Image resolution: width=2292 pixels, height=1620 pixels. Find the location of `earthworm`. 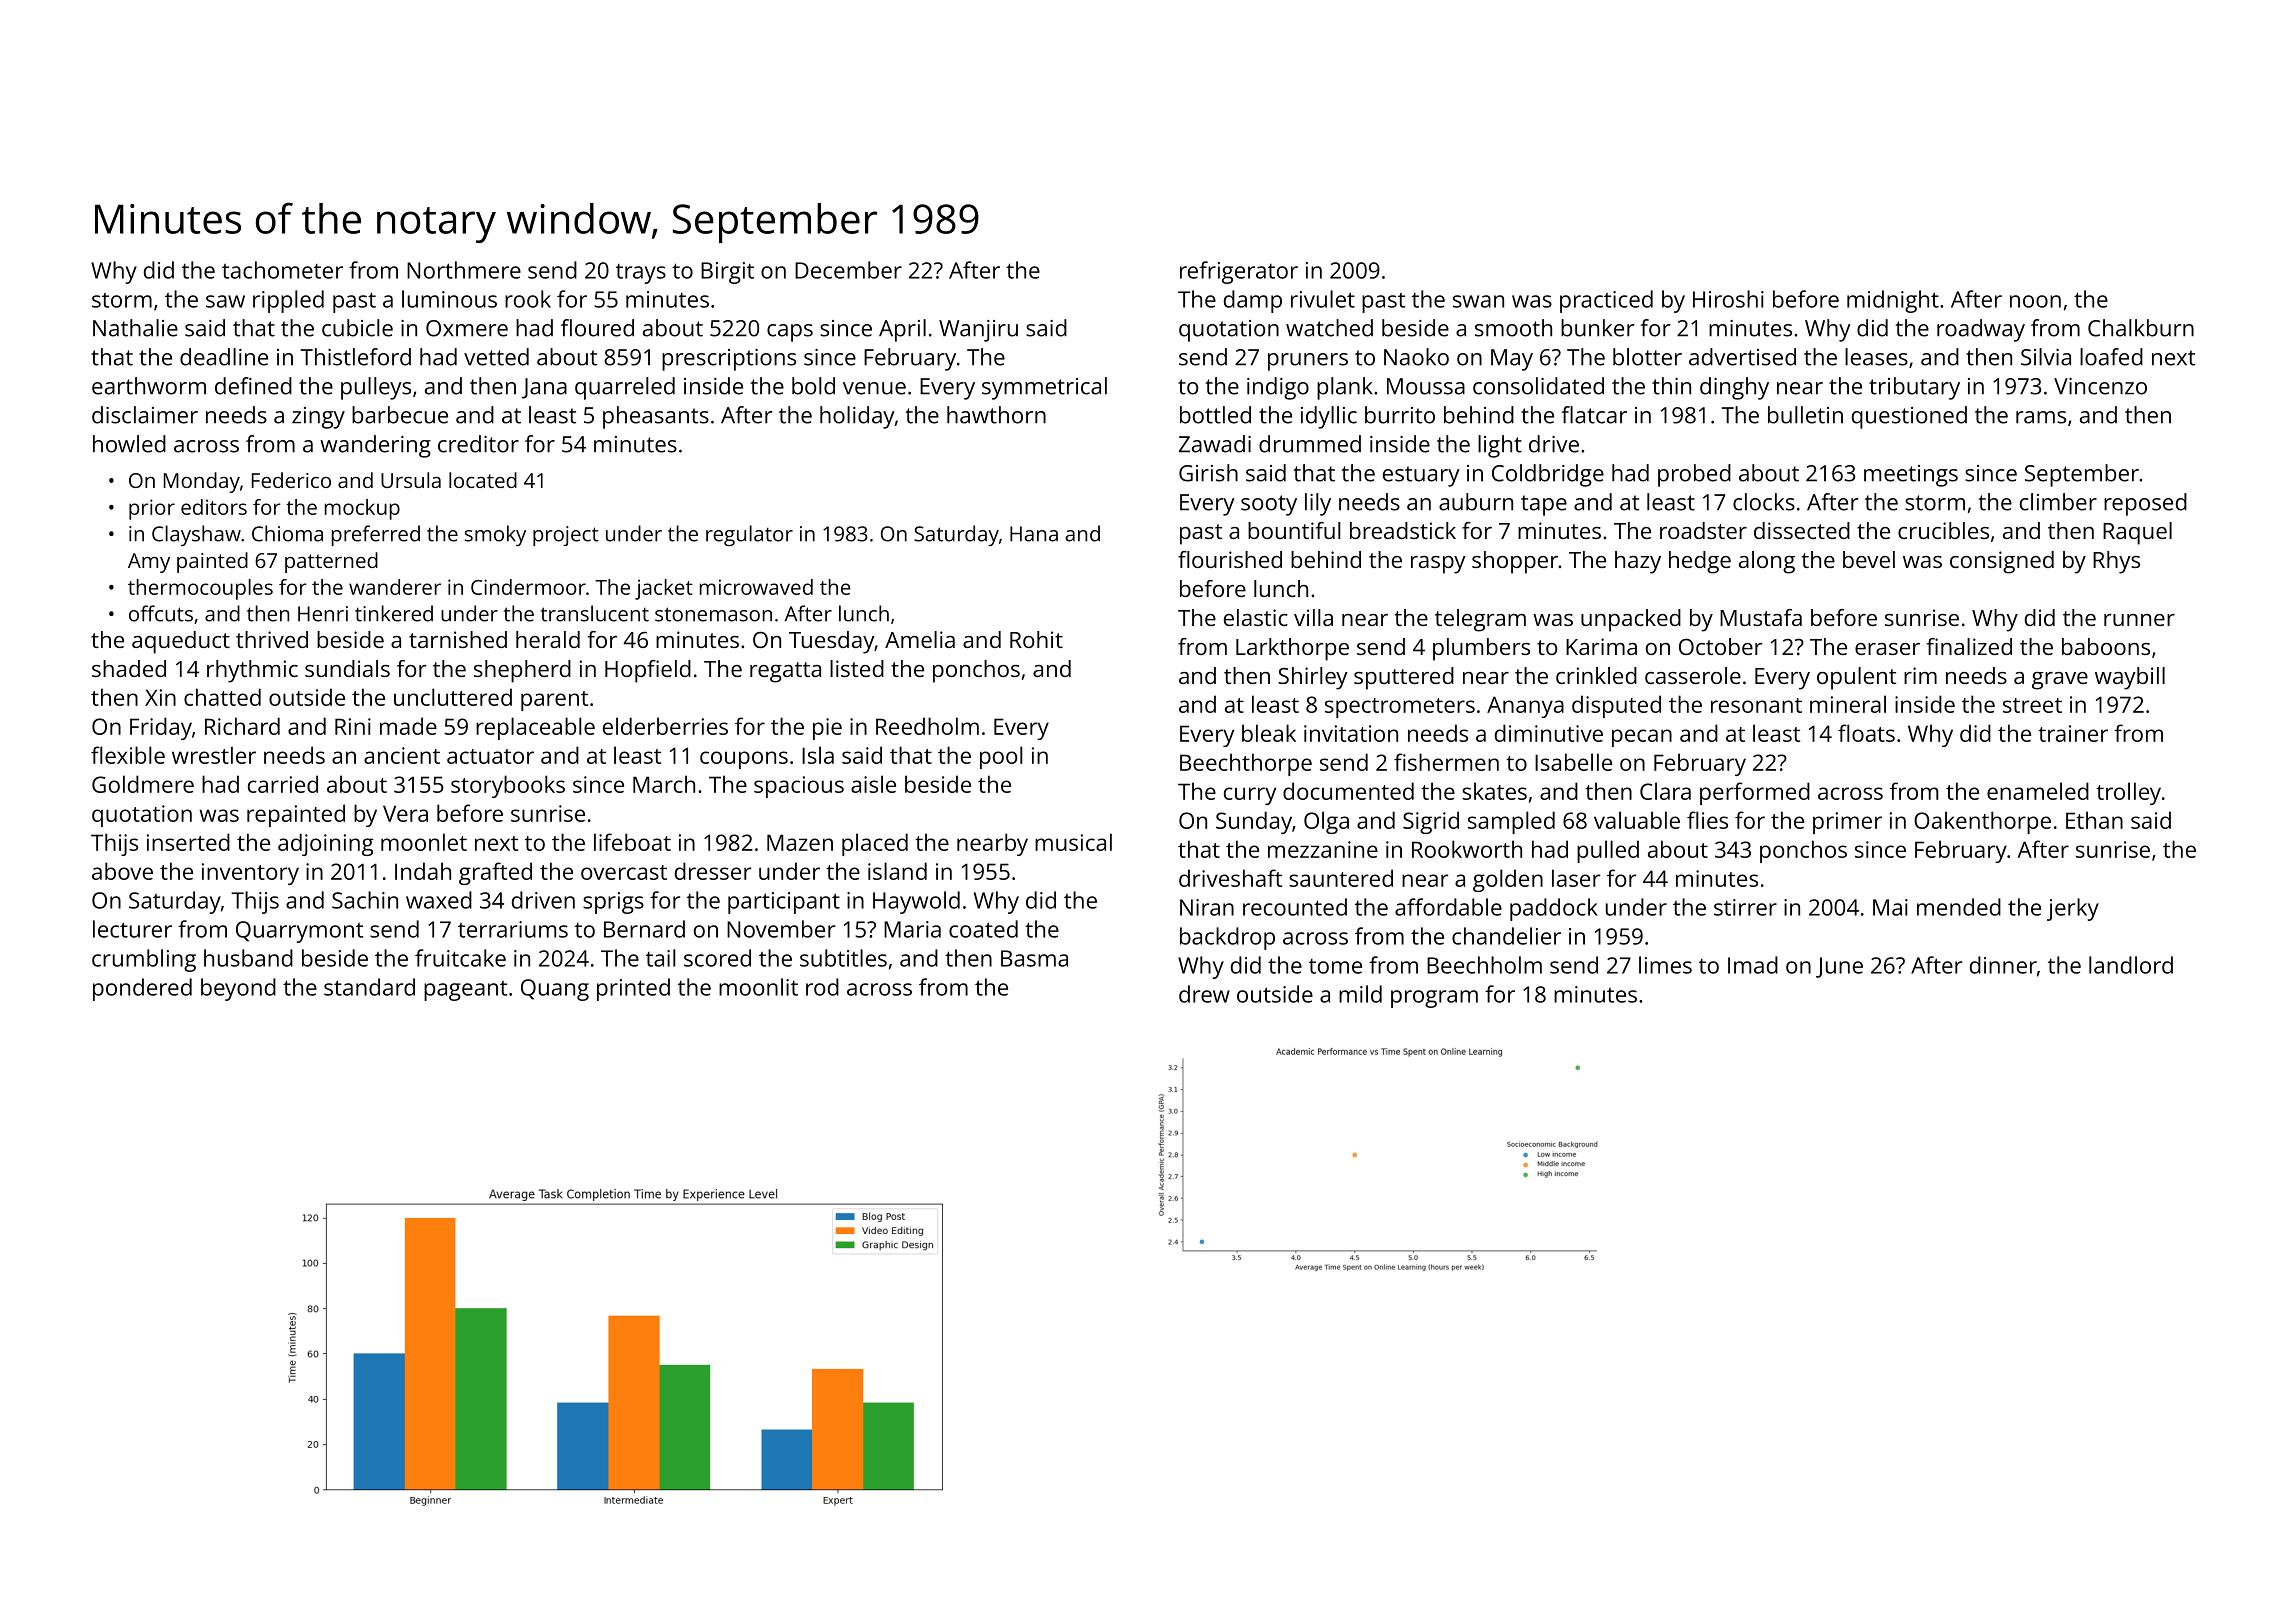

earthworm is located at coordinates (149, 386).
